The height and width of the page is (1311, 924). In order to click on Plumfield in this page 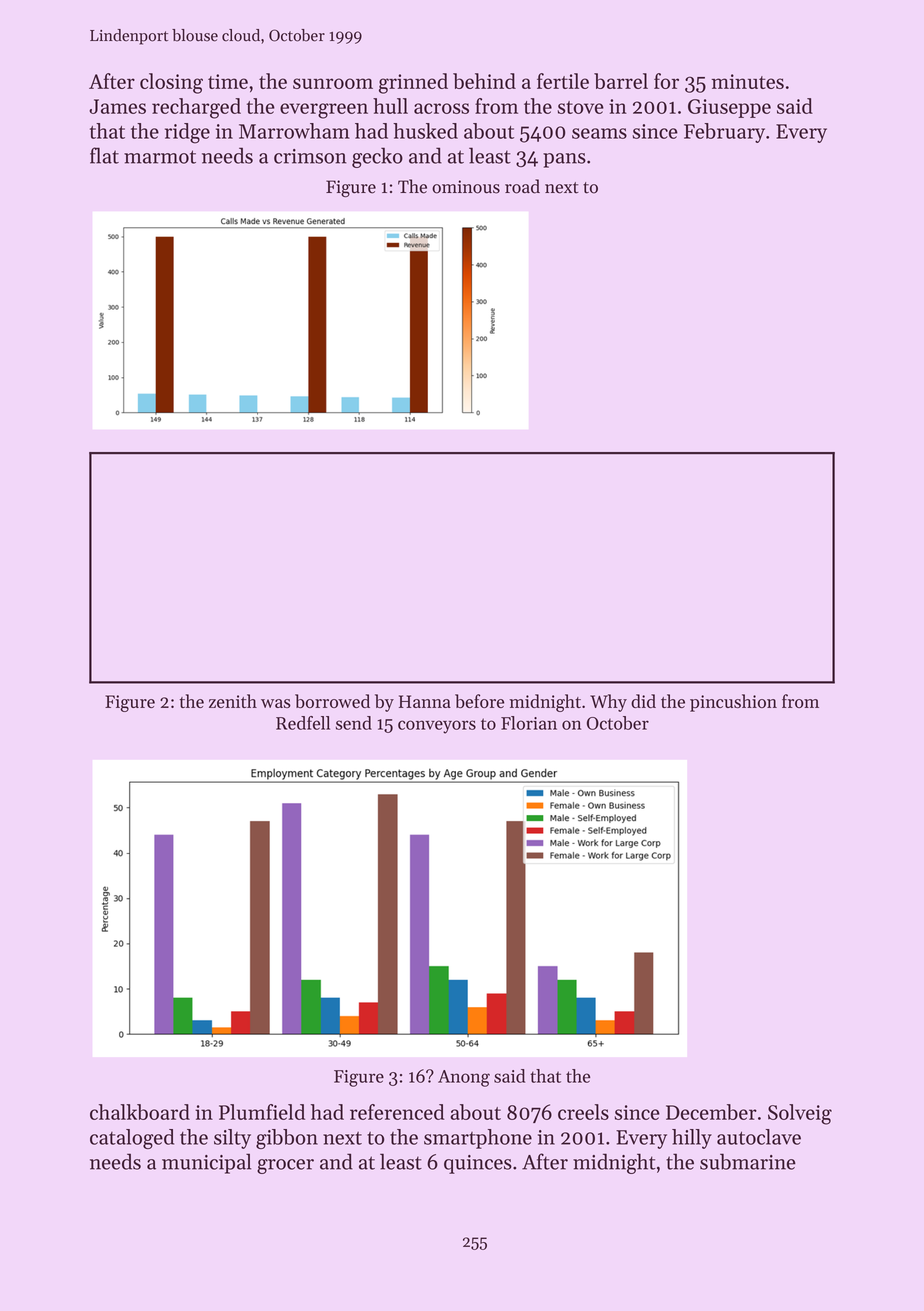, I will do `click(262, 1112)`.
